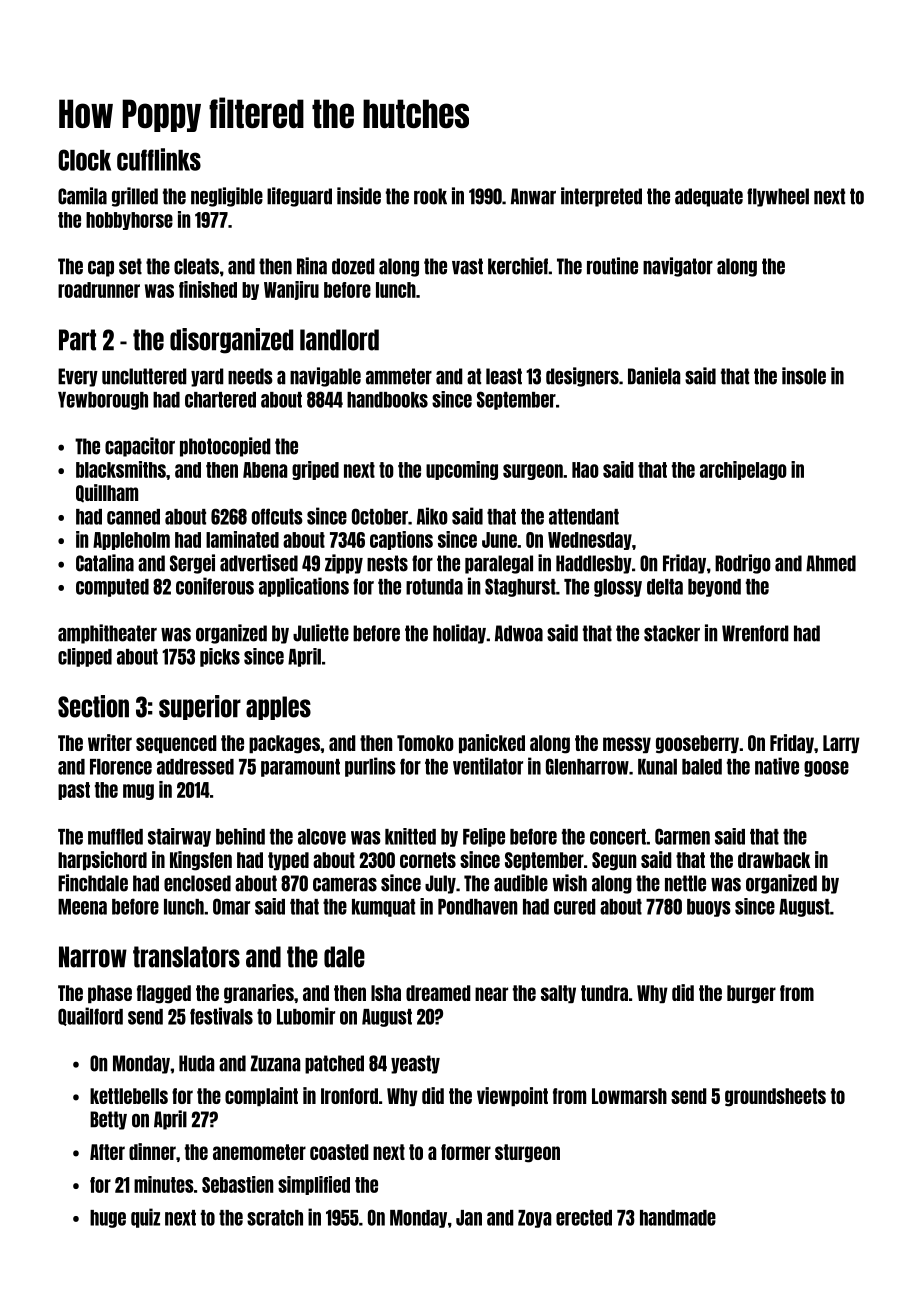 This screenshot has height=1308, width=924. Describe the element at coordinates (778, 197) in the screenshot. I see `flywheel` at that location.
